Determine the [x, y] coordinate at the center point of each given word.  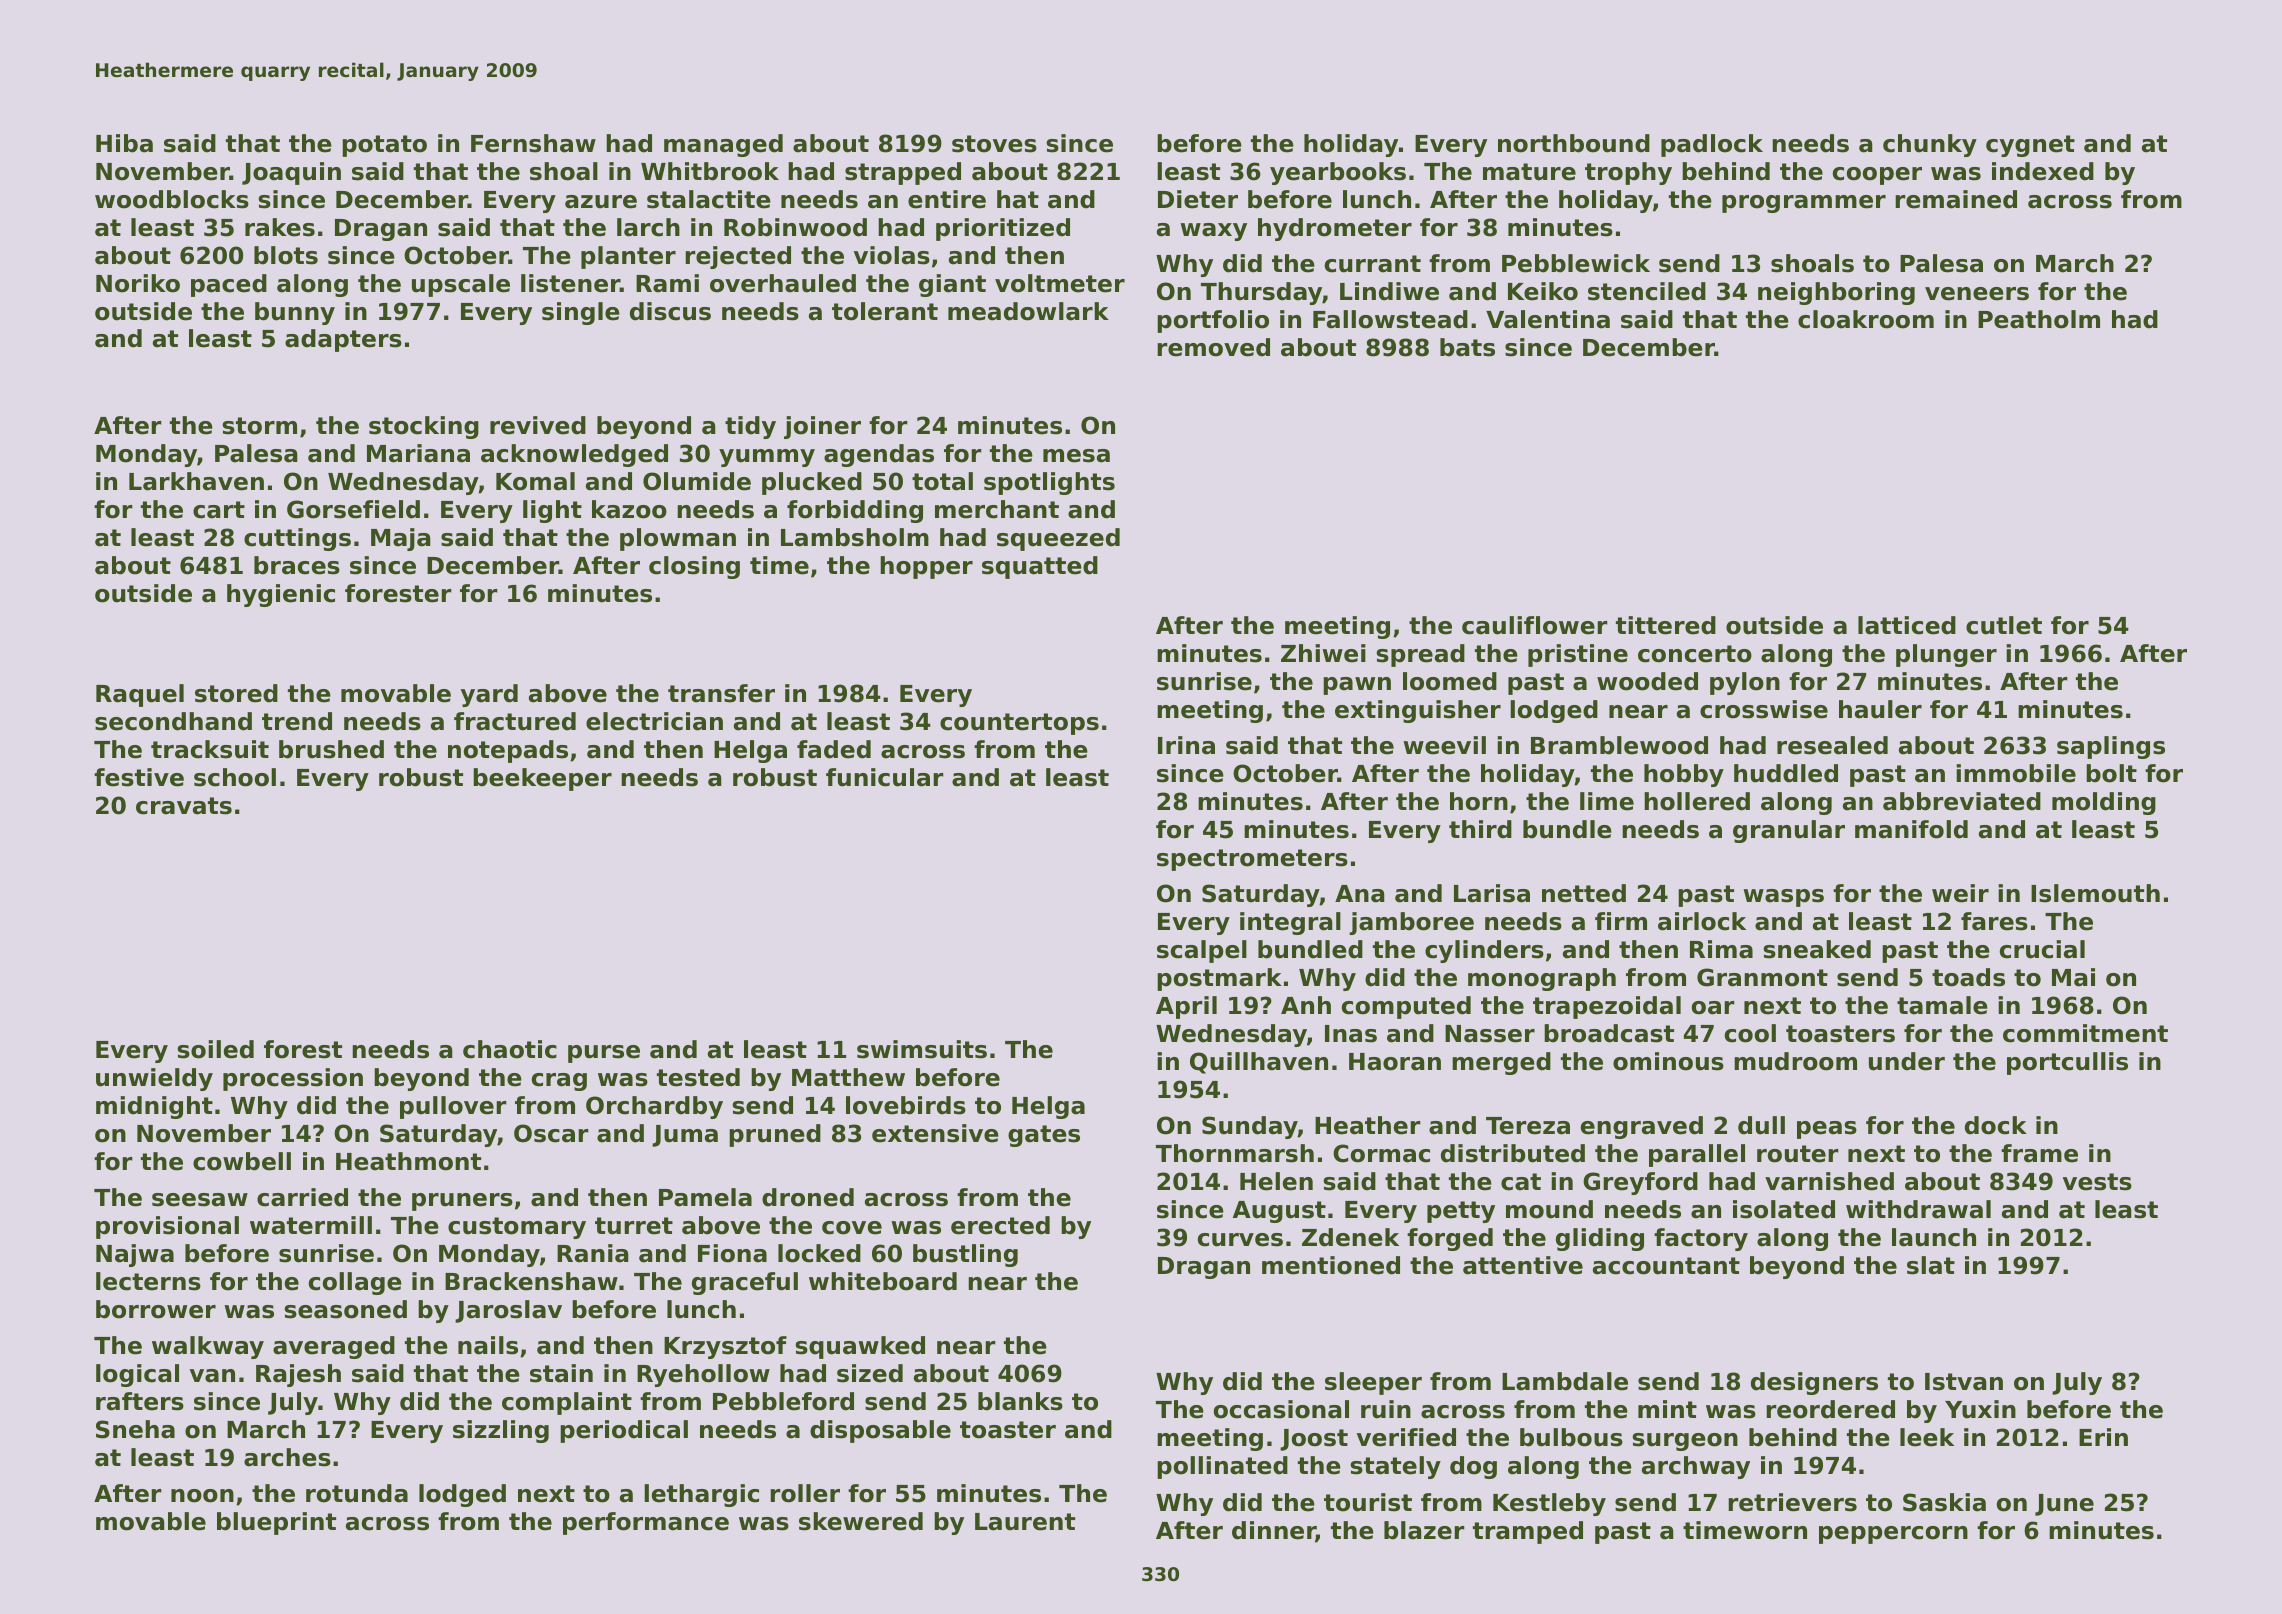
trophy [1628, 173]
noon [202, 1496]
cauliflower [1535, 625]
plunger [1946, 655]
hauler [1880, 709]
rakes [280, 227]
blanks [1020, 1401]
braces [297, 565]
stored [236, 693]
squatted [1040, 567]
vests [2097, 1182]
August [1279, 1212]
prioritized [1003, 229]
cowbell [242, 1161]
